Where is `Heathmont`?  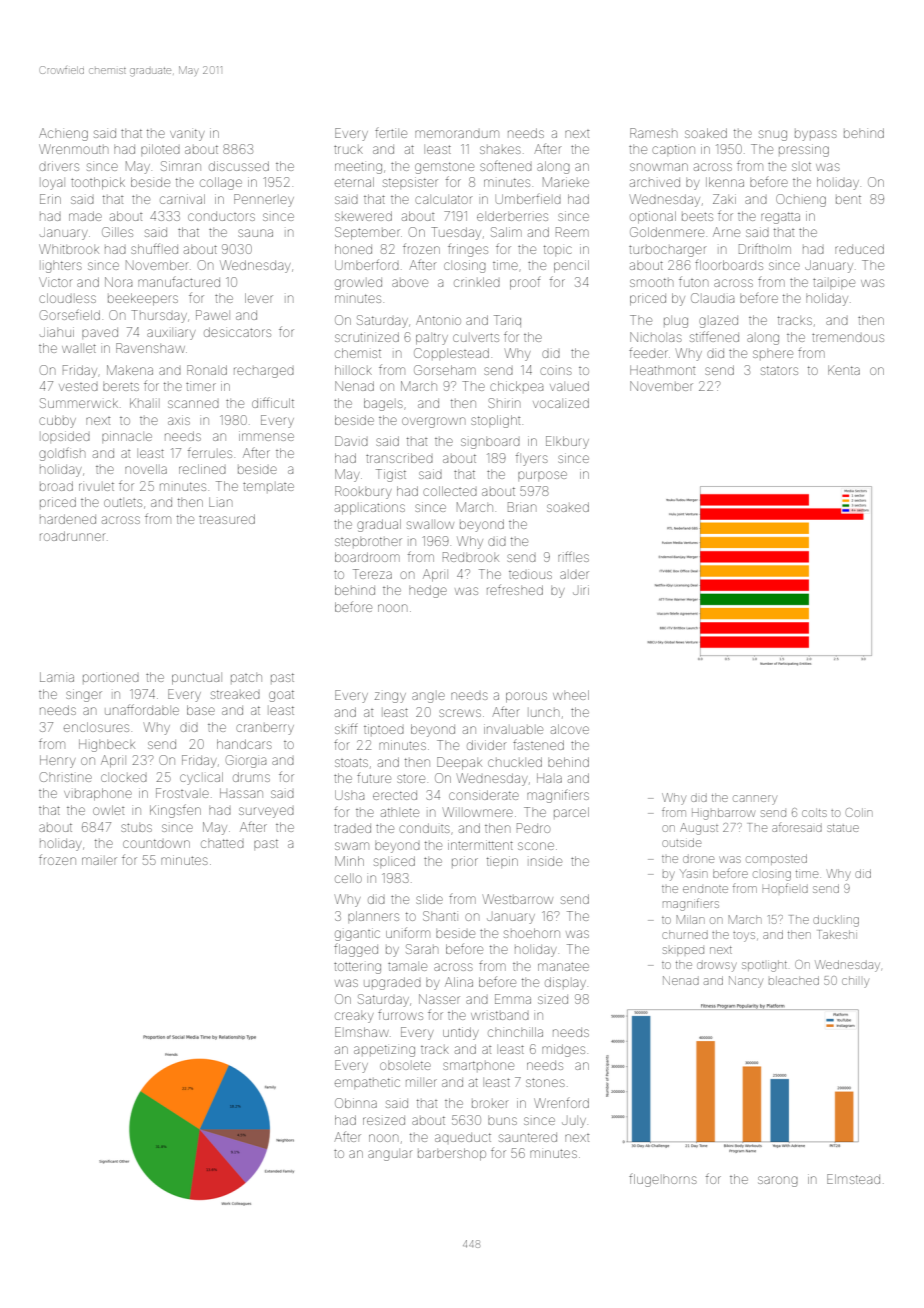
Heathmont is located at coordinates (662, 370).
